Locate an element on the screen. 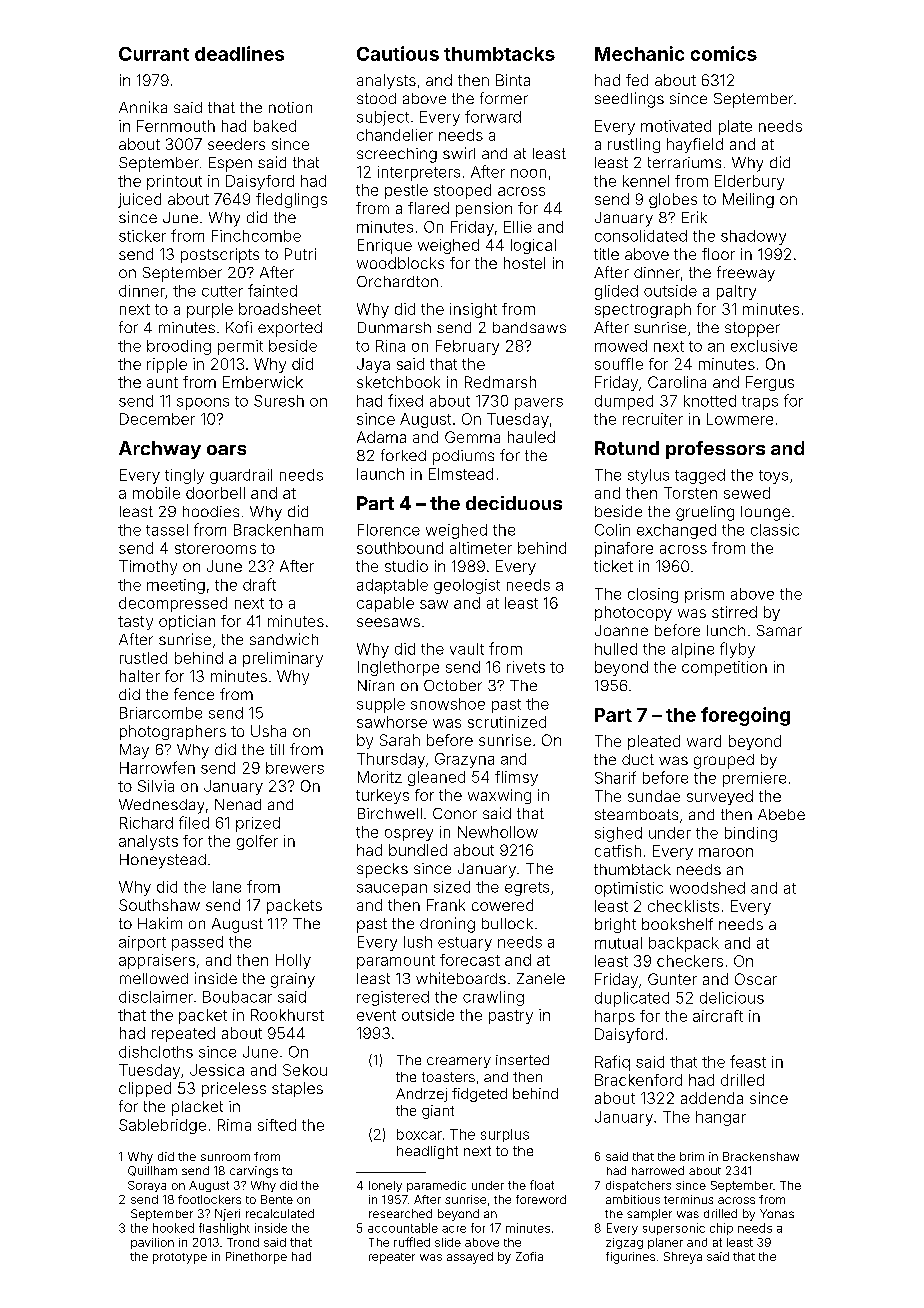 Image resolution: width=924 pixels, height=1308 pixels. Finchcombe is located at coordinates (256, 236).
